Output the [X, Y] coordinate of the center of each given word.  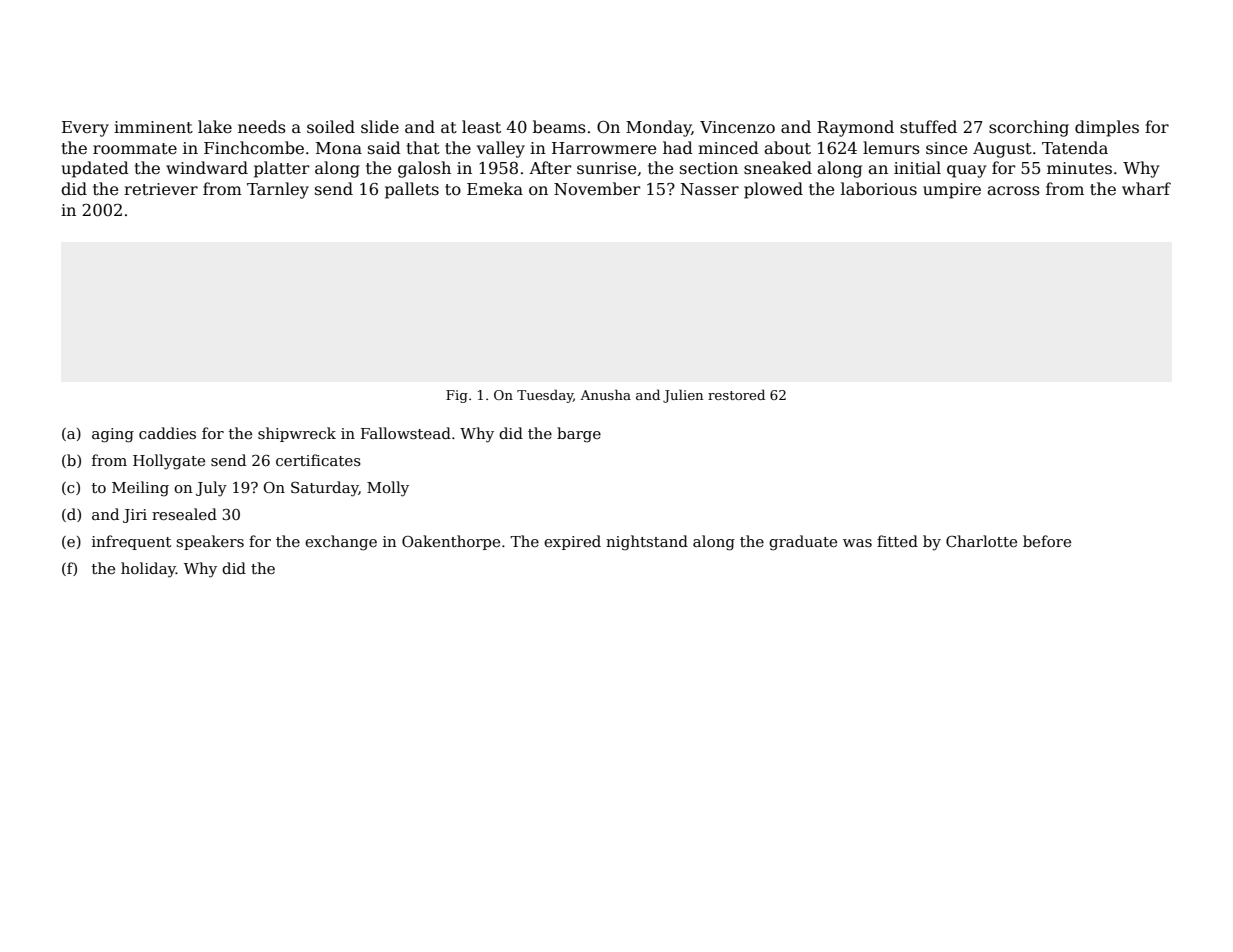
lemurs [891, 147]
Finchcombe [254, 147]
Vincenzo [737, 127]
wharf [1146, 188]
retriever [161, 189]
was [857, 543]
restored [736, 394]
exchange [341, 543]
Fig [457, 396]
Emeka [495, 189]
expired [572, 542]
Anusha [605, 394]
